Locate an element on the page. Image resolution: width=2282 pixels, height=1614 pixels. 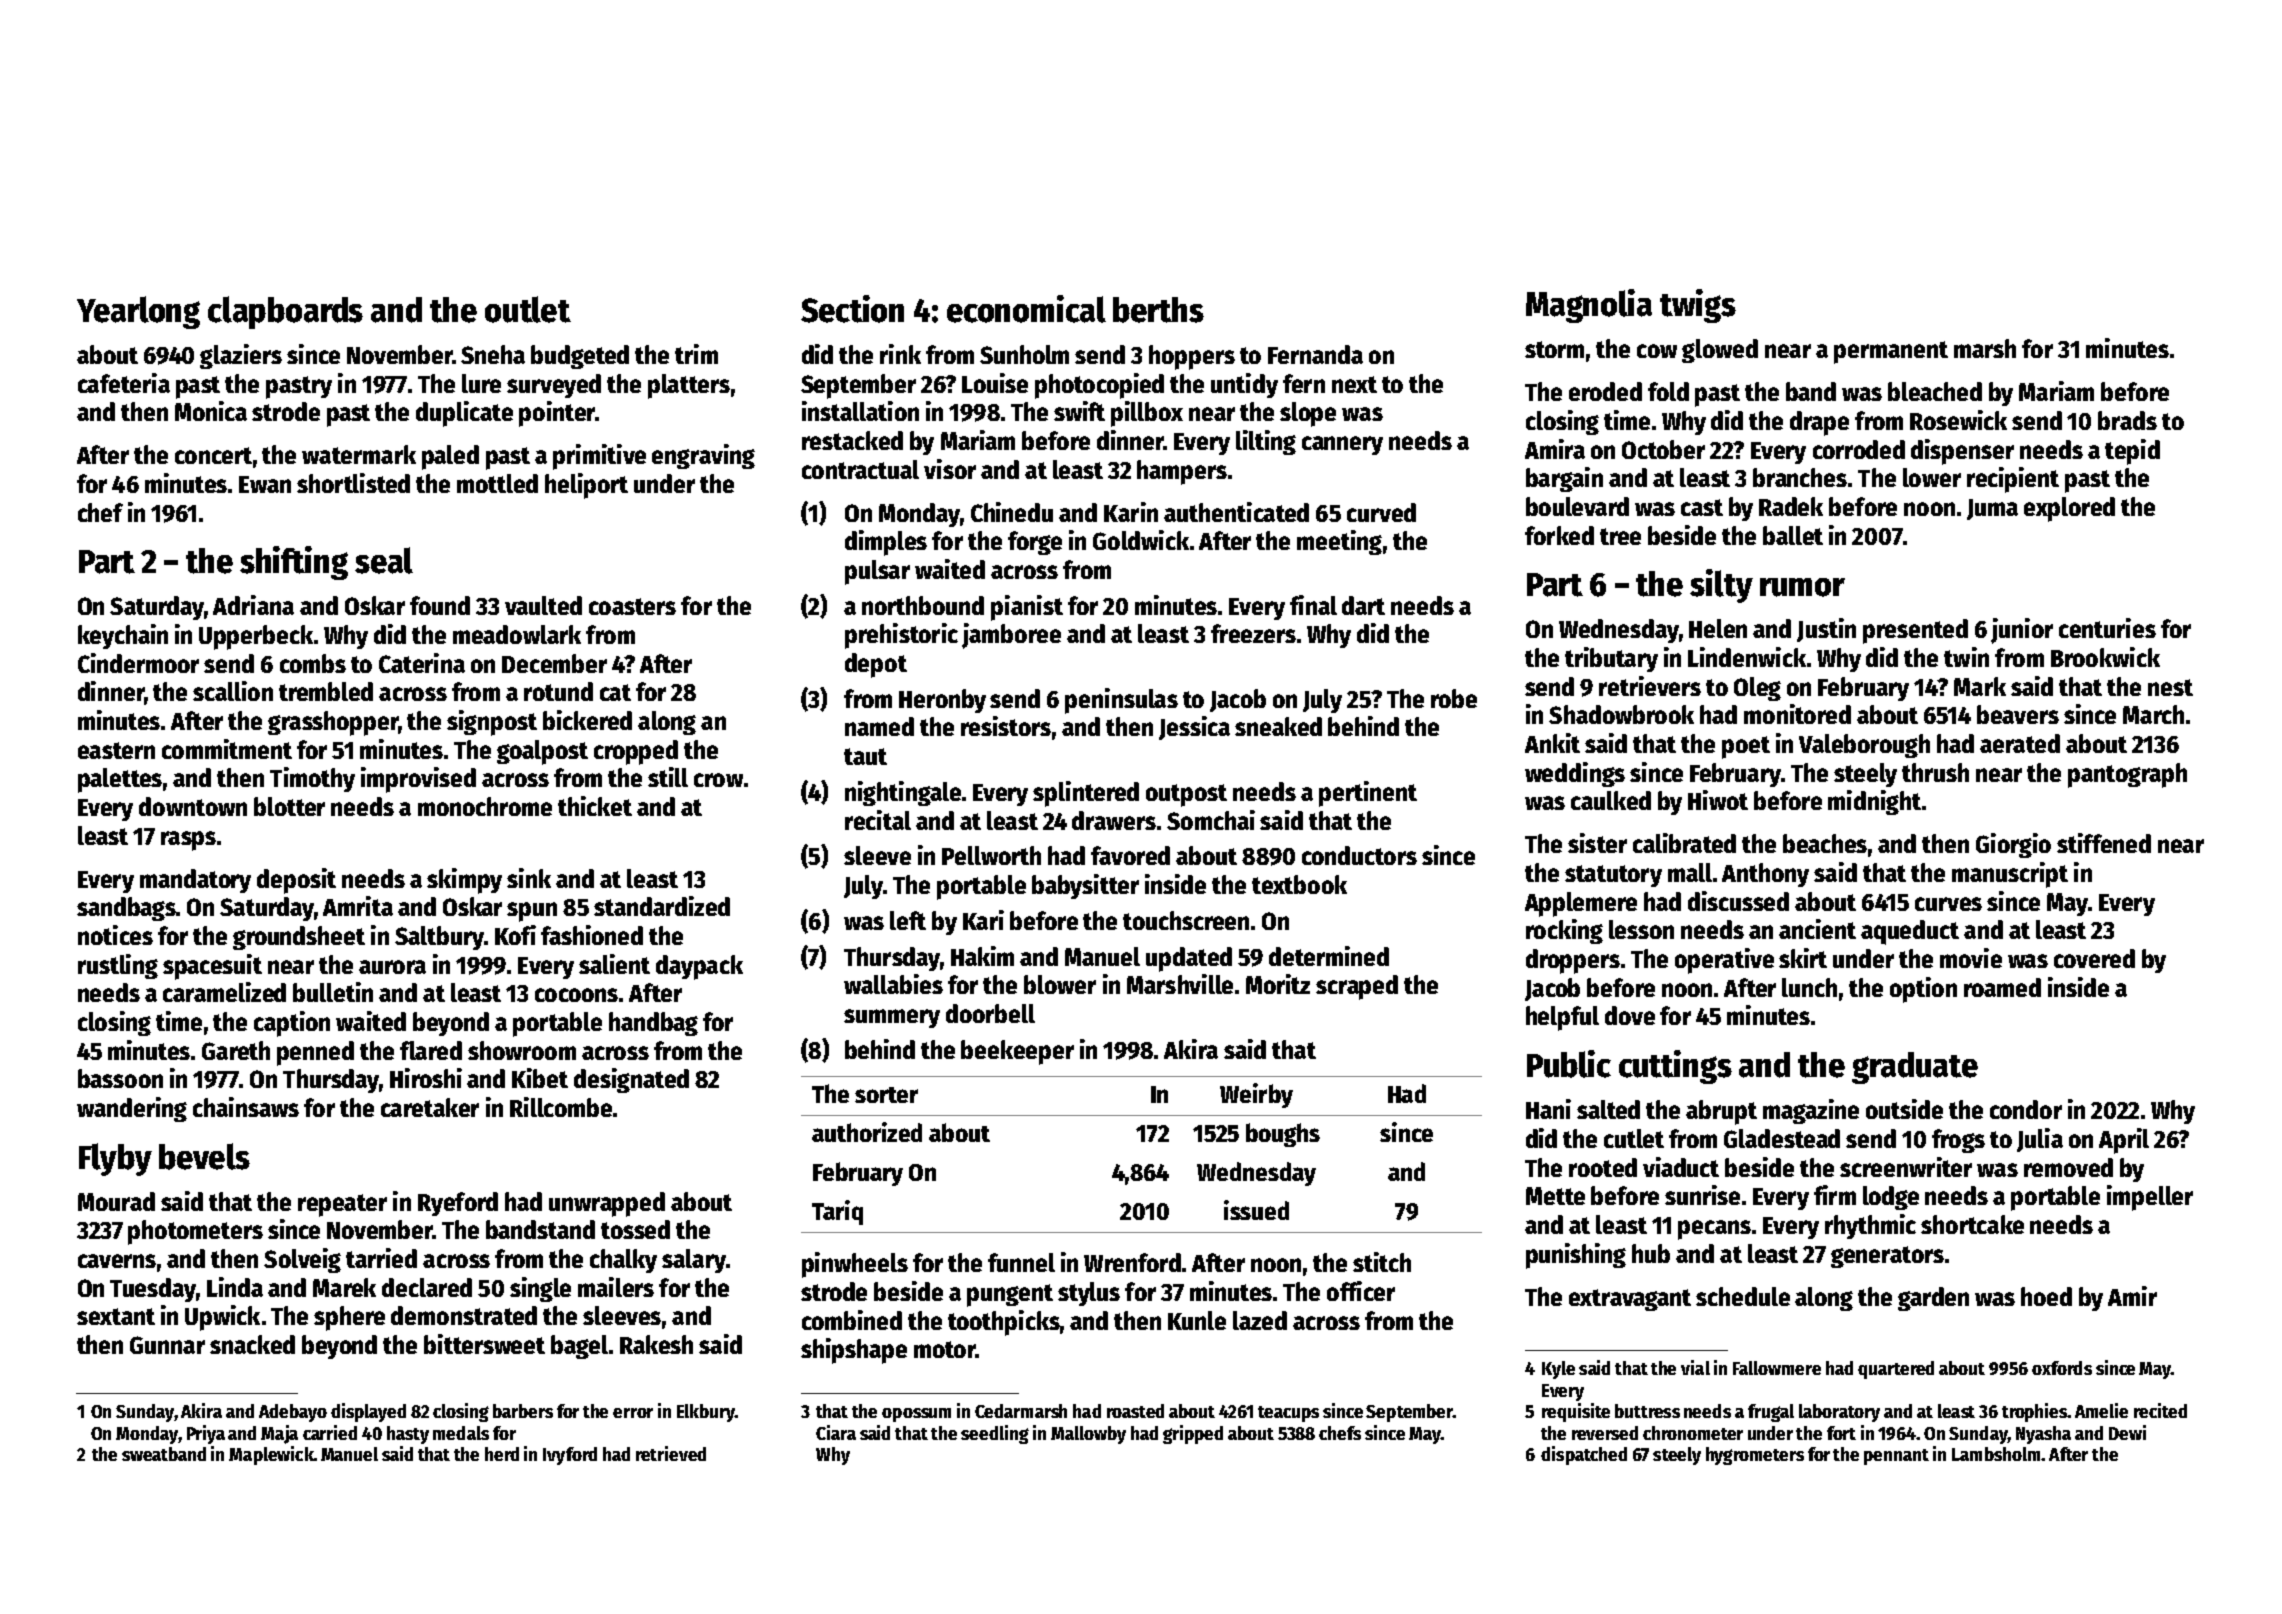
silty is located at coordinates (1721, 586).
